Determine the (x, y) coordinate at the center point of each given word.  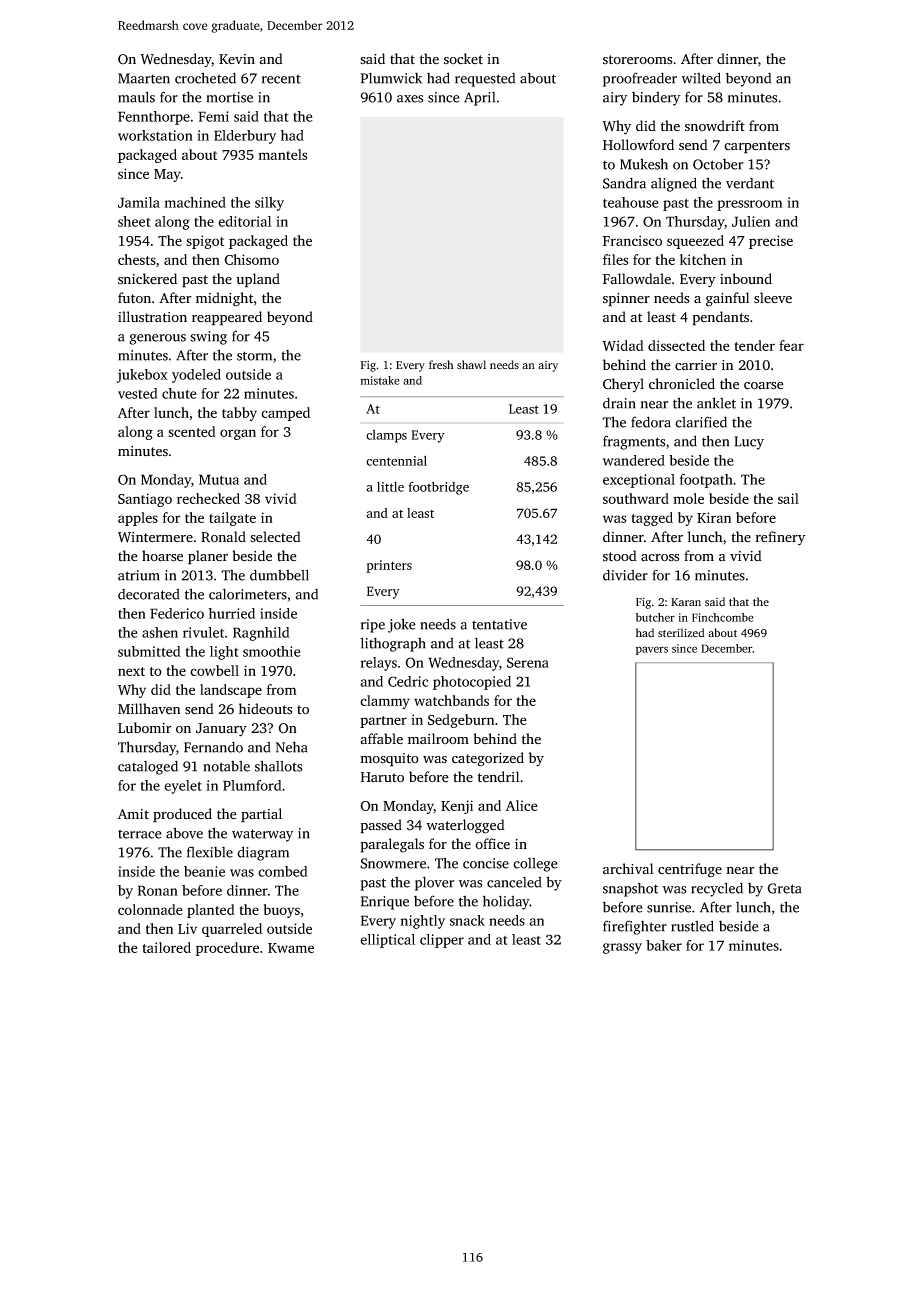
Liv (187, 928)
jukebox (142, 376)
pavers (652, 650)
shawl (471, 364)
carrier (696, 365)
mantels (283, 154)
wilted (701, 78)
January (221, 730)
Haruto (382, 777)
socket (463, 59)
